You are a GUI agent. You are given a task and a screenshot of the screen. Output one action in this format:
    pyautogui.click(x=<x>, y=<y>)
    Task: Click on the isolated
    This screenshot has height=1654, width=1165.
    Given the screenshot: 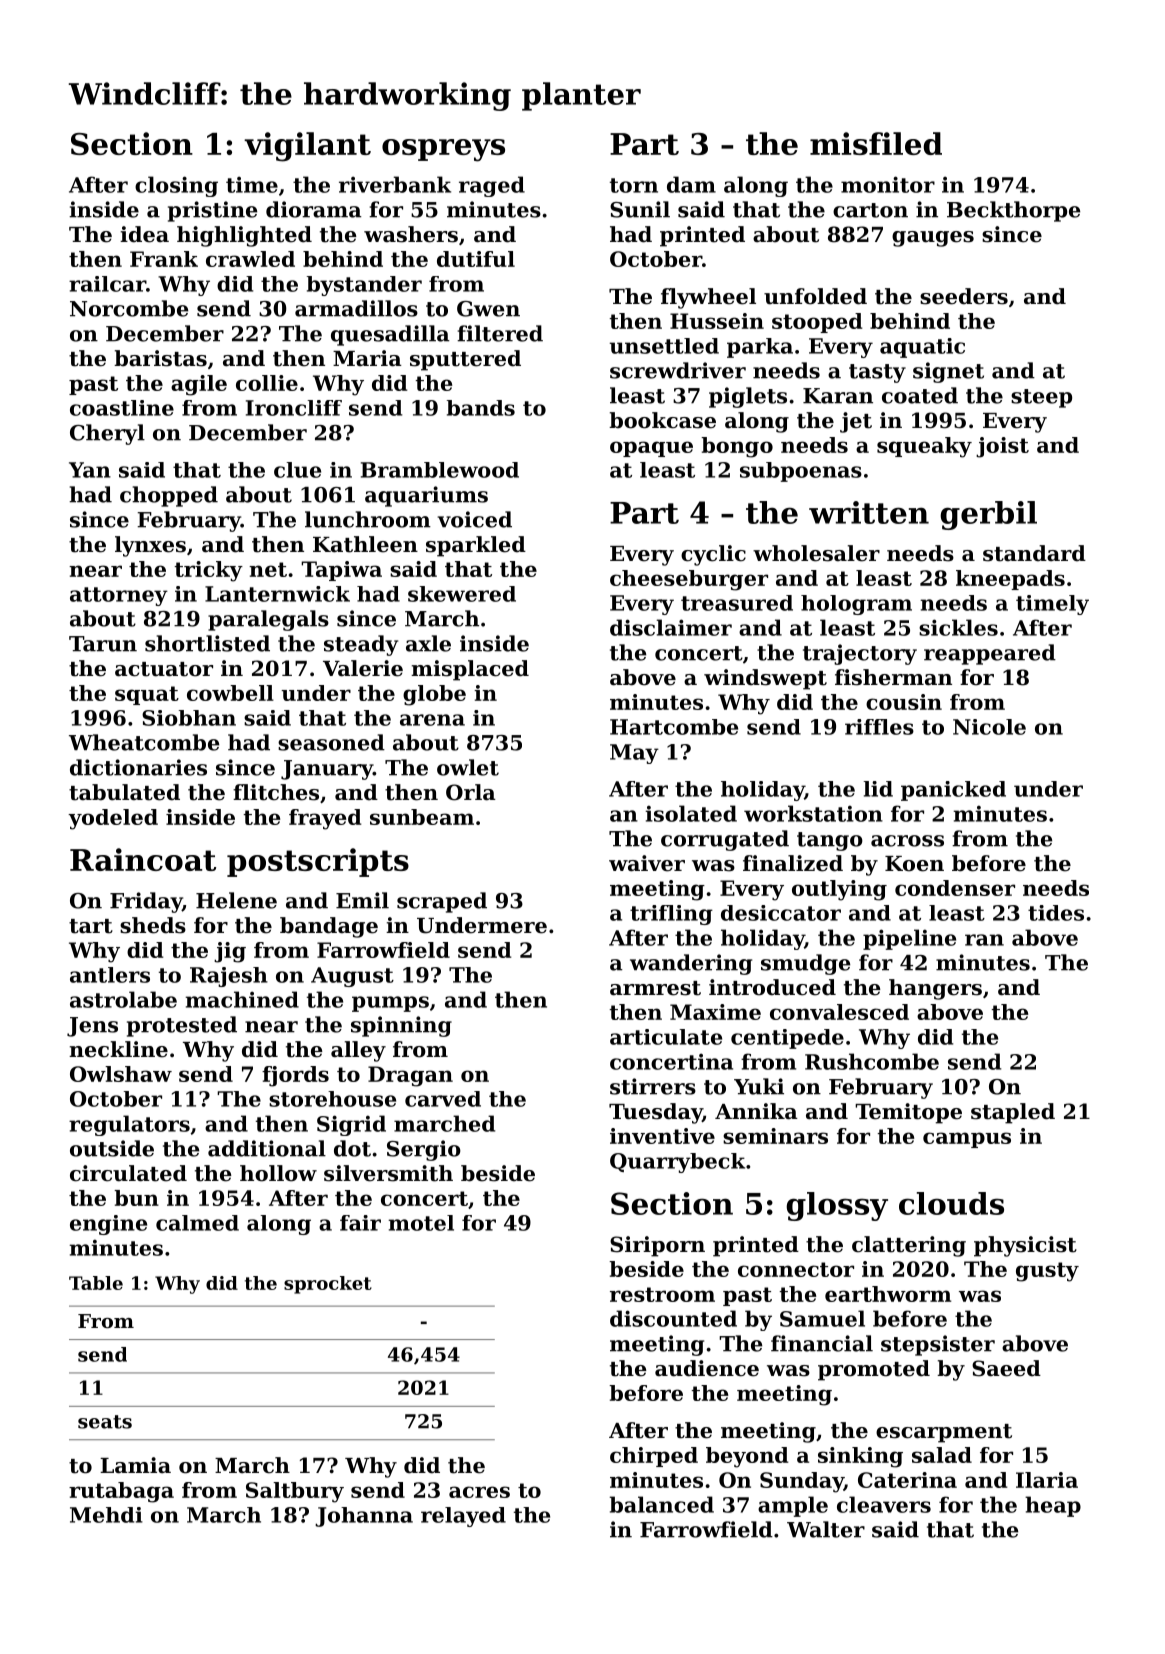 What is the action you would take?
    pyautogui.click(x=691, y=813)
